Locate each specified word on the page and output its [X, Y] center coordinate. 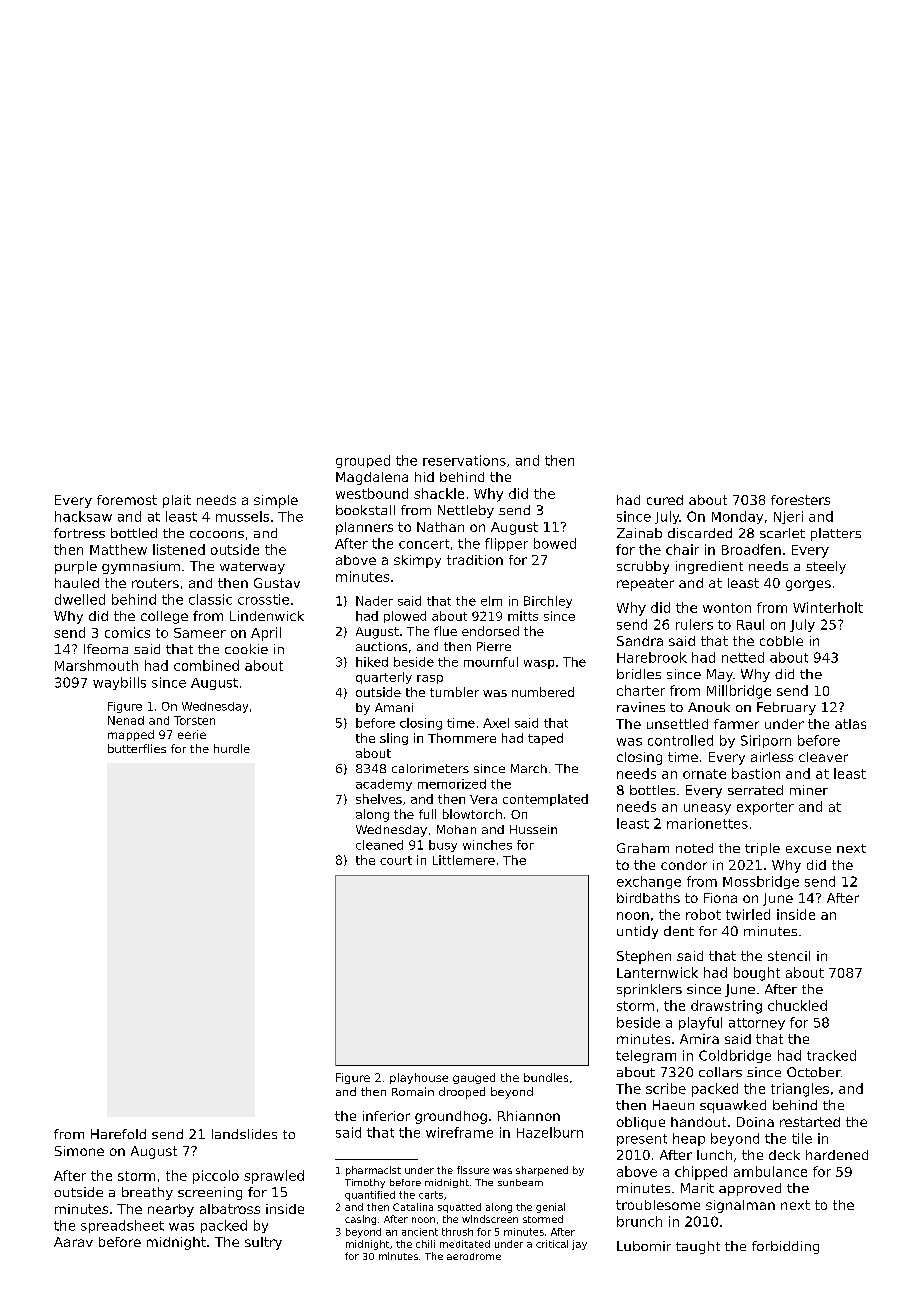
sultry [263, 1243]
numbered [543, 692]
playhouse [419, 1078]
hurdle [232, 748]
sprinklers [649, 990]
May [720, 675]
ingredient [709, 567]
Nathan [440, 527]
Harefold [118, 1134]
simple [276, 501]
